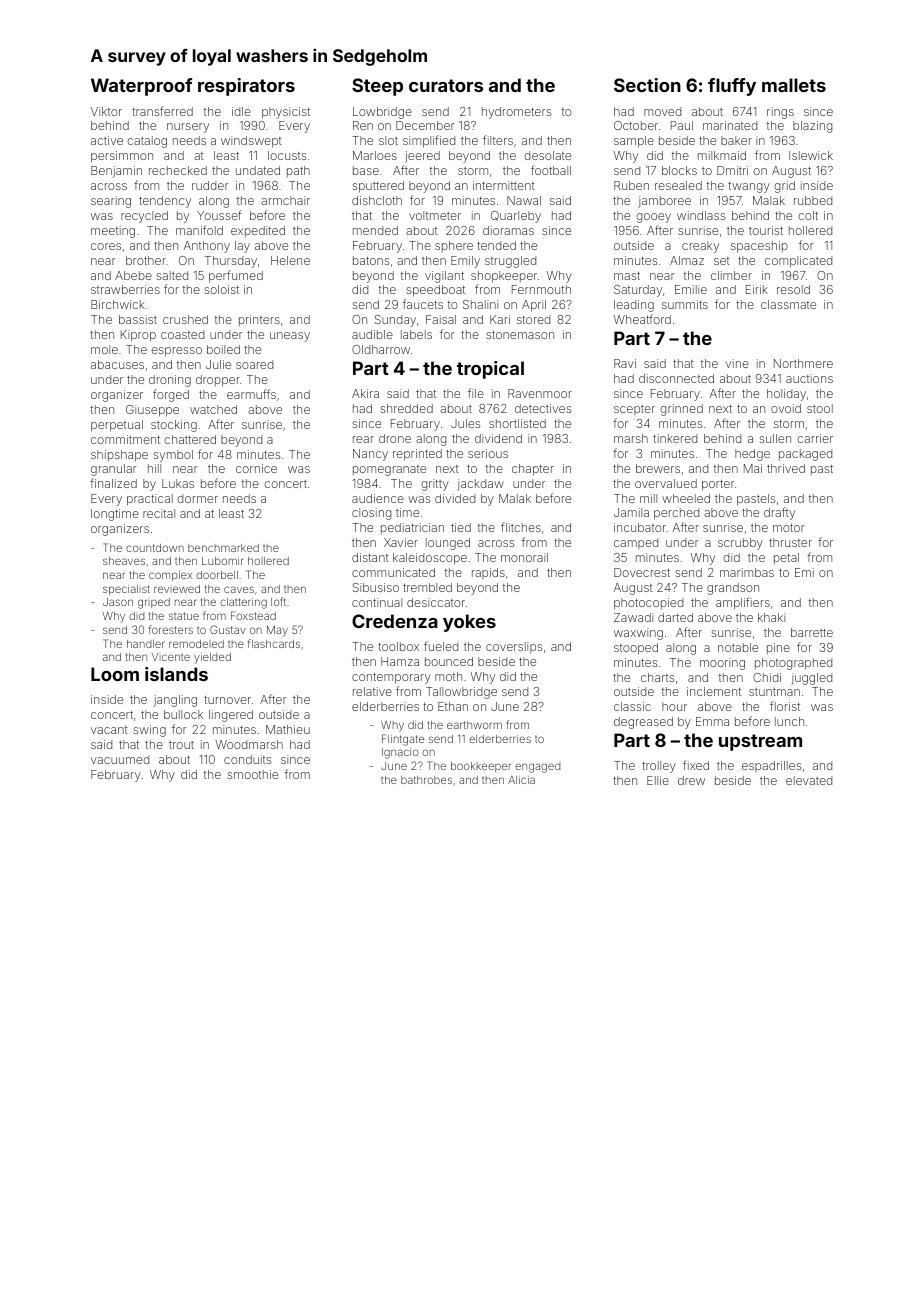  What do you see at coordinates (109, 730) in the document?
I see `vacant` at bounding box center [109, 730].
